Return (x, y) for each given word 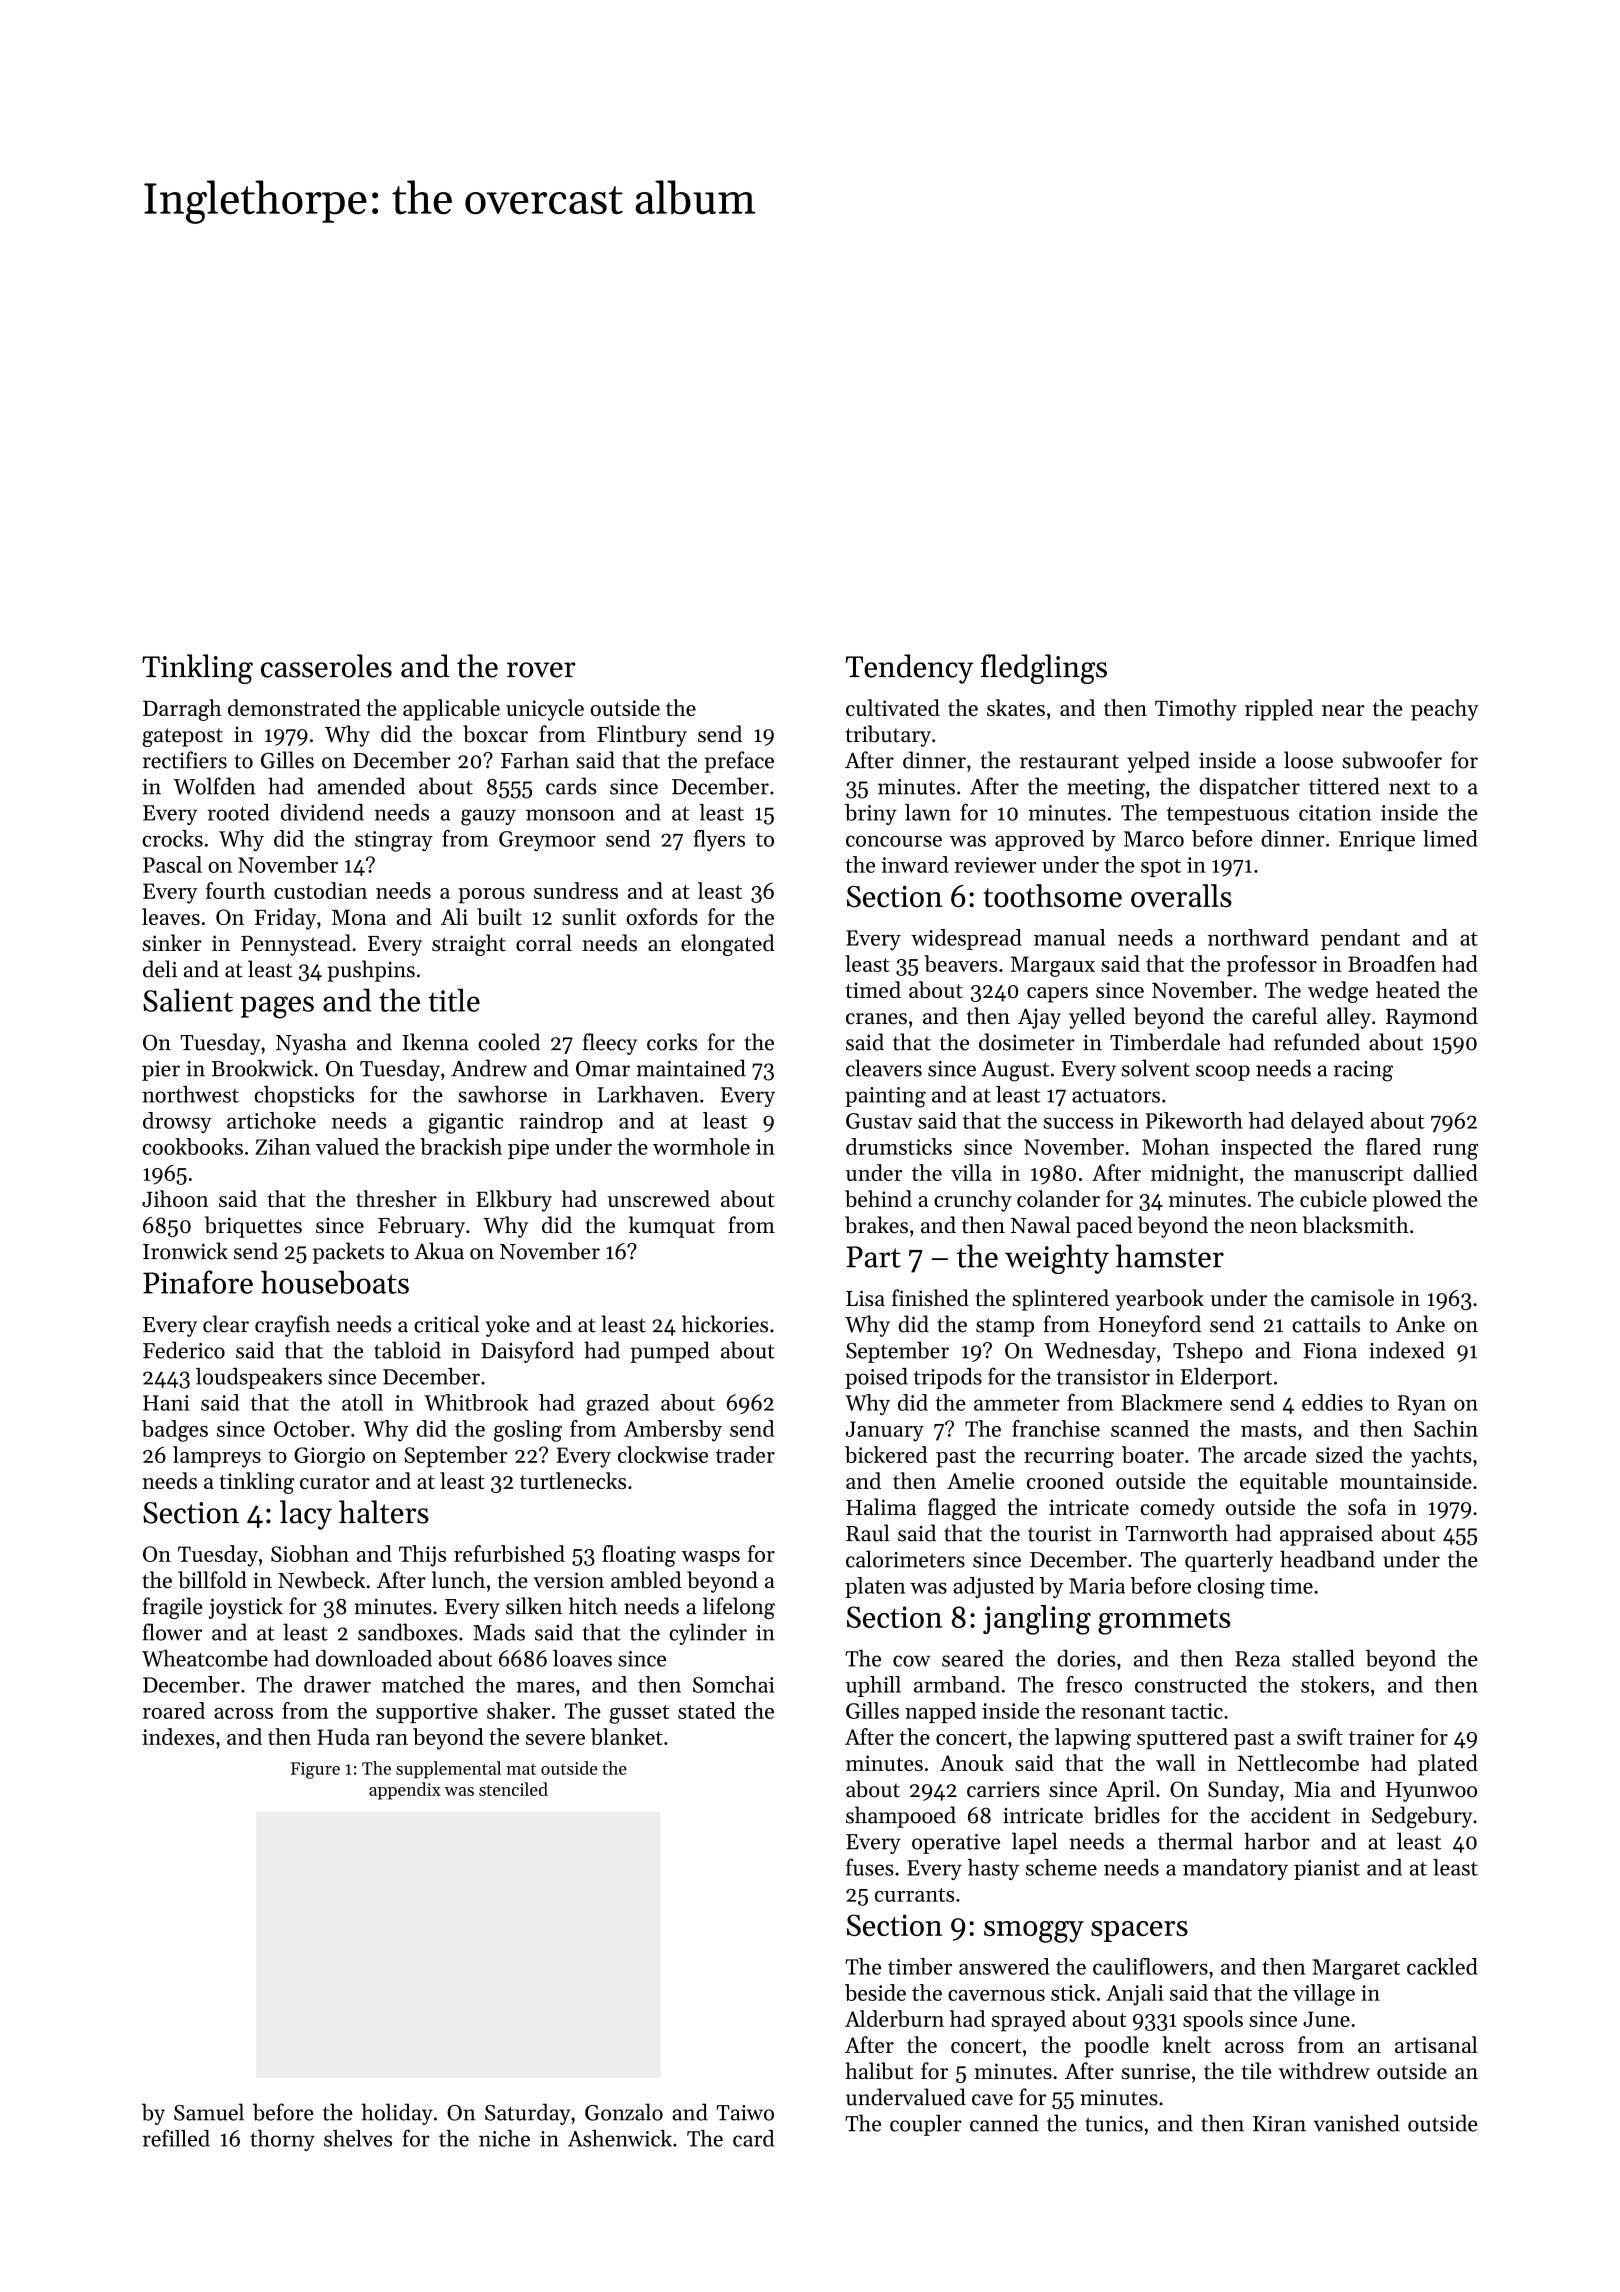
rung (1455, 1152)
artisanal (1436, 2044)
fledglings (1044, 669)
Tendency (910, 669)
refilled (176, 2138)
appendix (405, 1791)
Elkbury (514, 1201)
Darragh (182, 710)
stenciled (513, 1789)
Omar (603, 1069)
